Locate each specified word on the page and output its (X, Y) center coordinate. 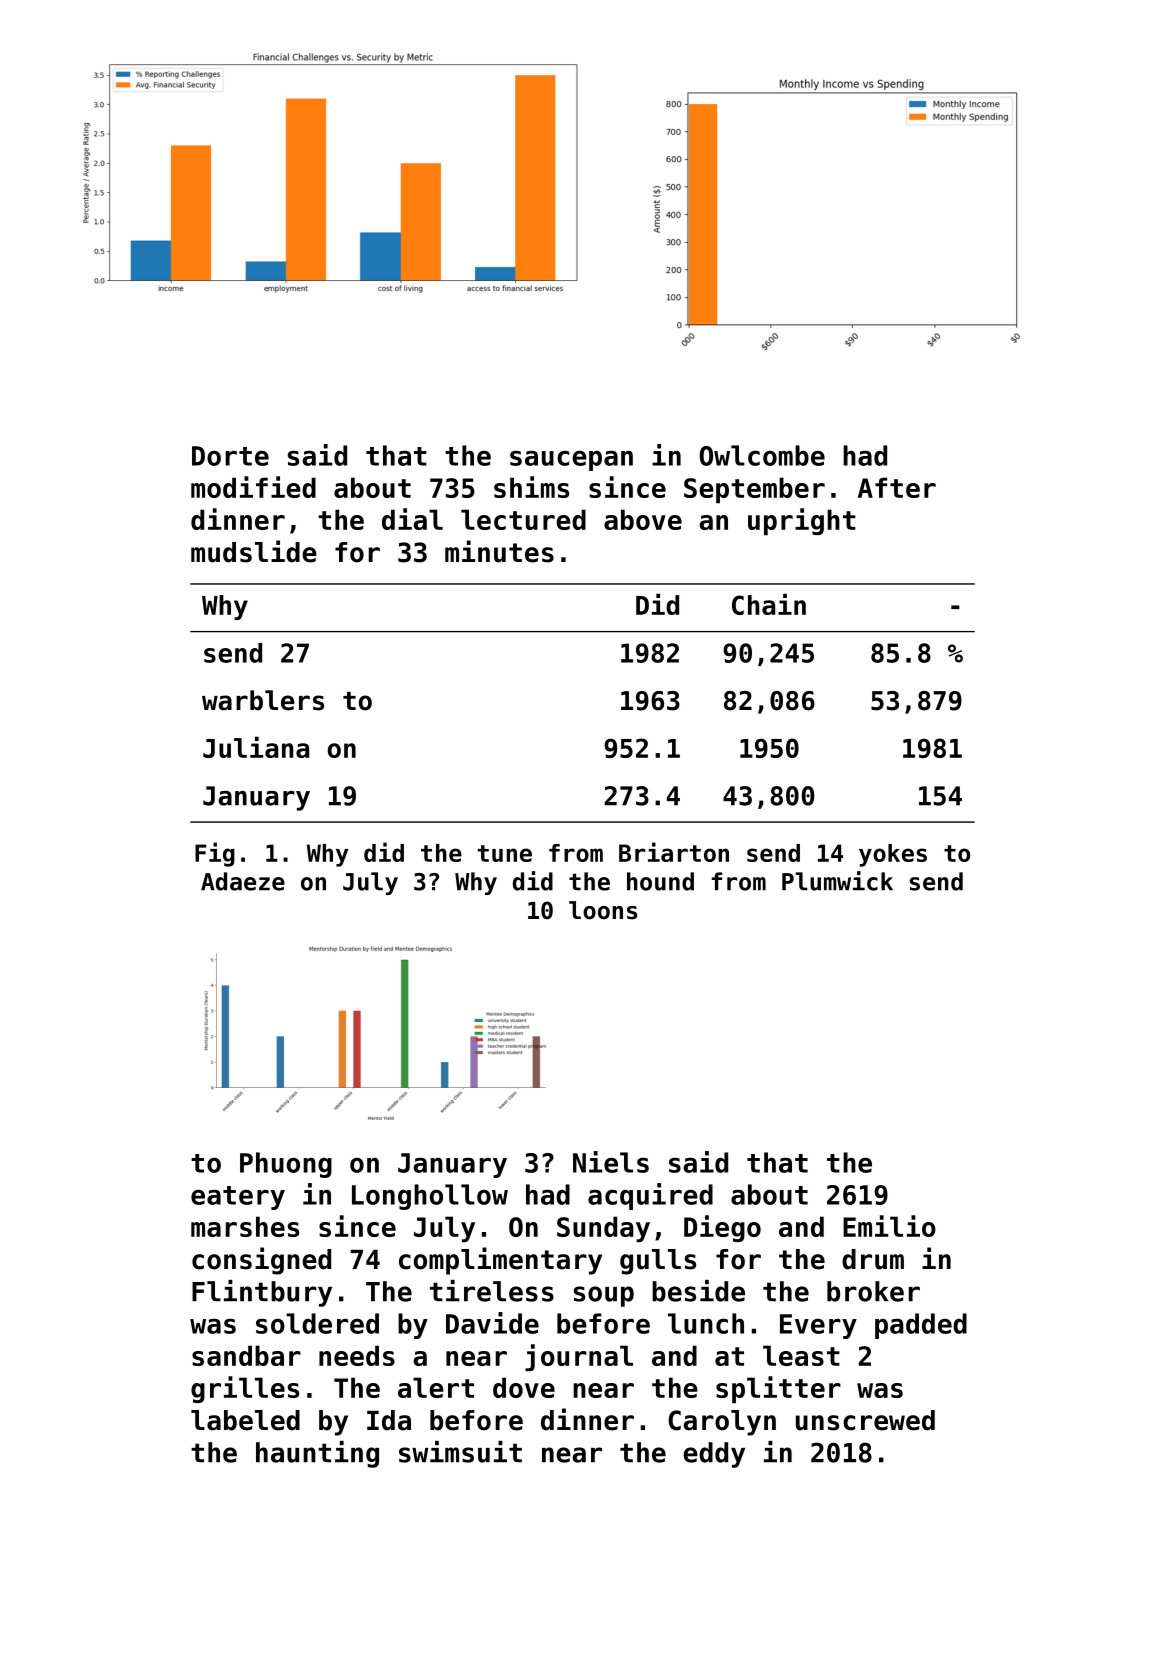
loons (603, 910)
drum (873, 1259)
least (801, 1355)
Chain (769, 604)
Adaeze (243, 881)
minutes (499, 551)
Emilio (889, 1226)
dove (524, 1387)
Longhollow (430, 1197)
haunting (317, 1454)
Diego (722, 1228)
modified (253, 487)
